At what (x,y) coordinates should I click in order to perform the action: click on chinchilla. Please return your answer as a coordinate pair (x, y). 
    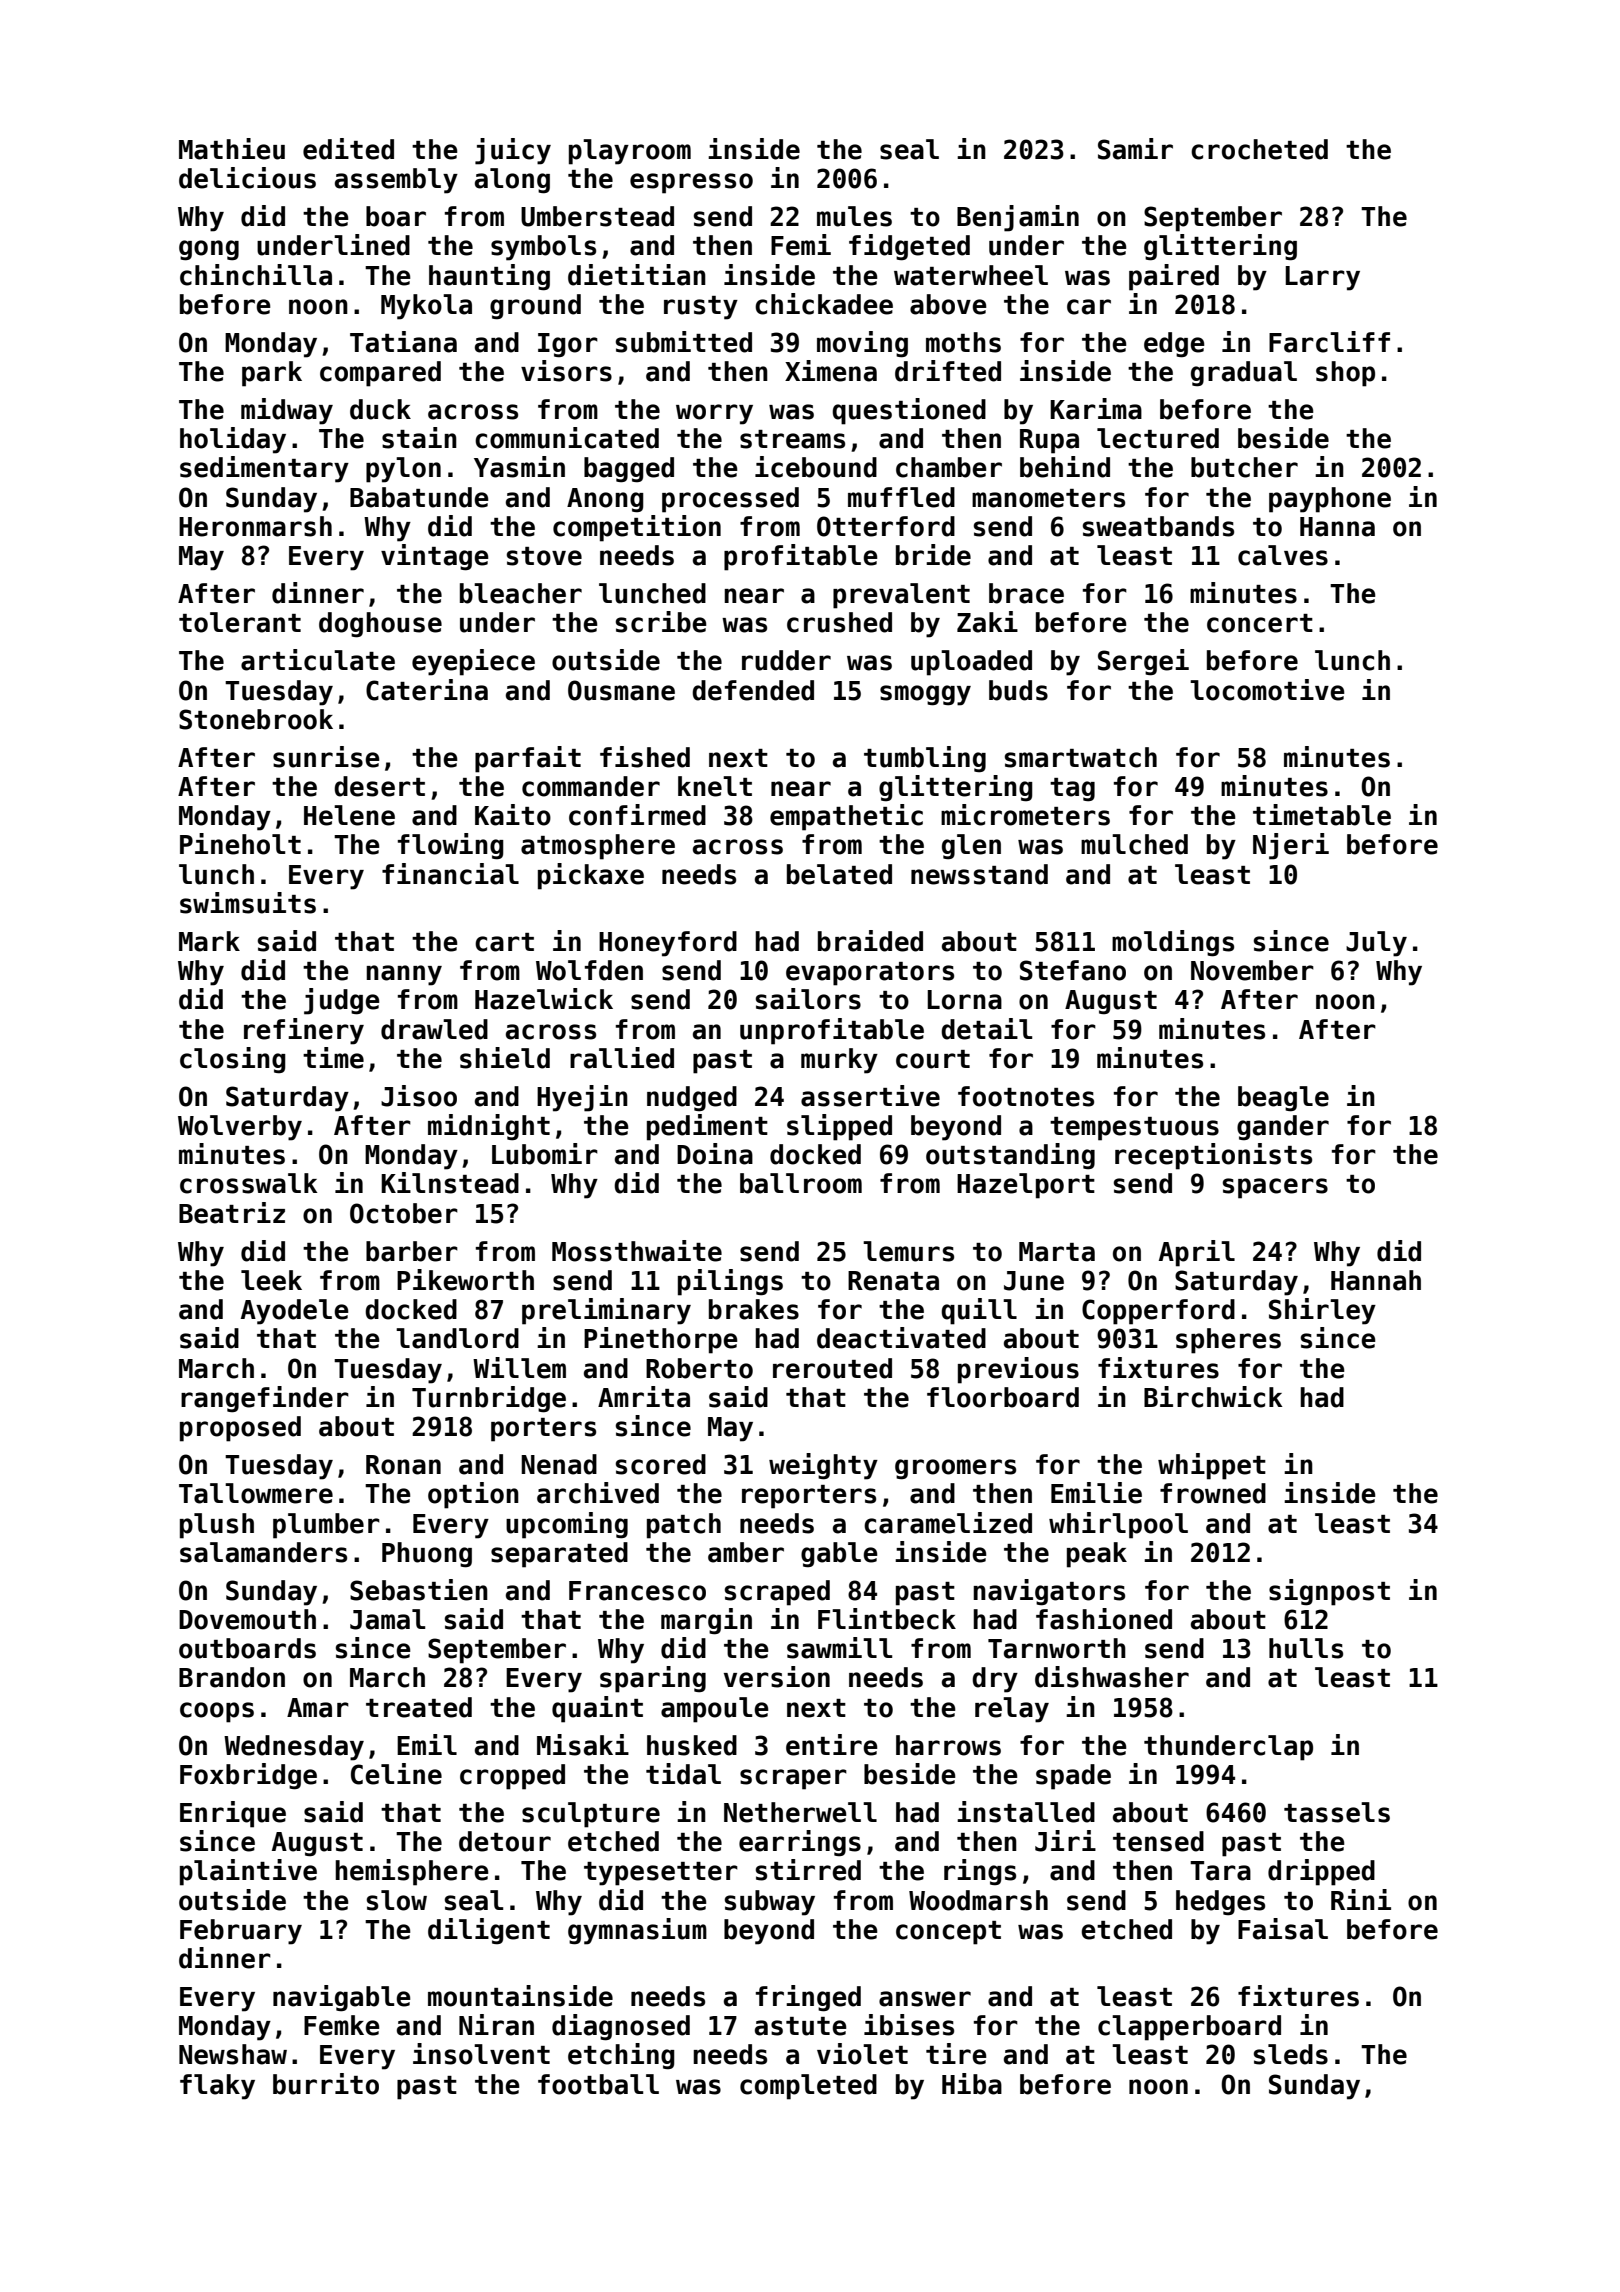
    Looking at the image, I should click on (256, 275).
